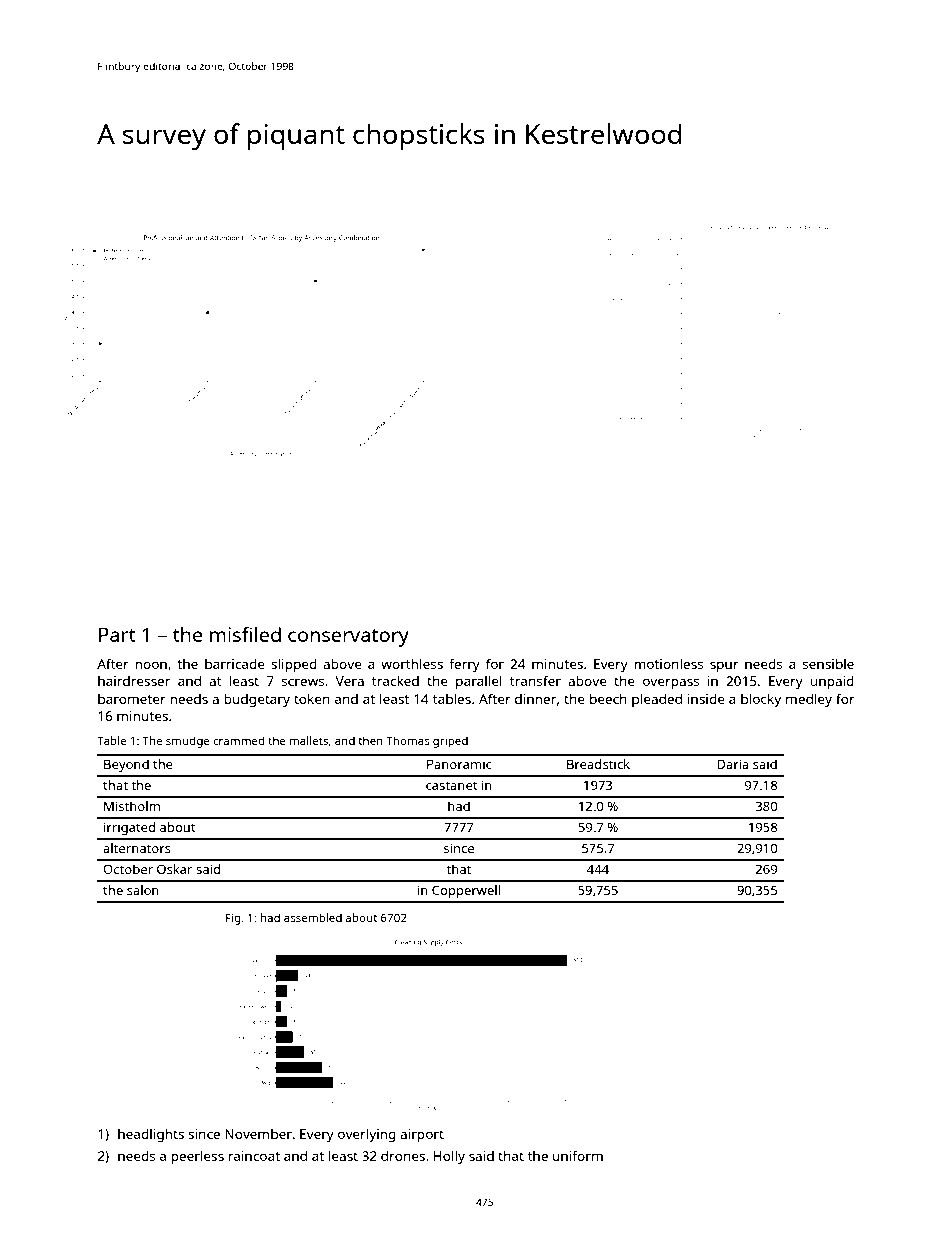  I want to click on motionless, so click(668, 663).
